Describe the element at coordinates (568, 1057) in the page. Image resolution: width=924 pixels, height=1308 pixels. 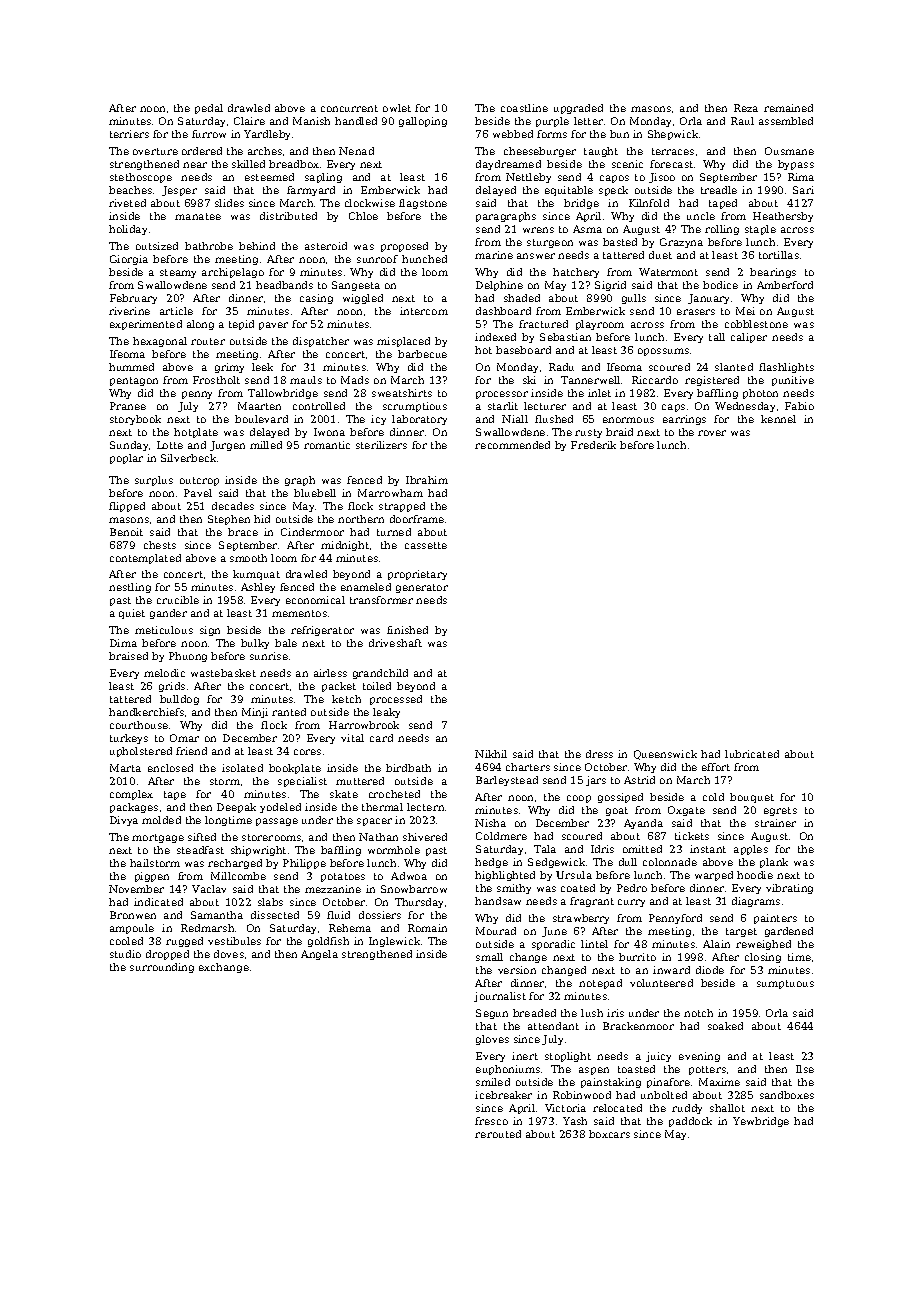
I see `stoplight` at that location.
